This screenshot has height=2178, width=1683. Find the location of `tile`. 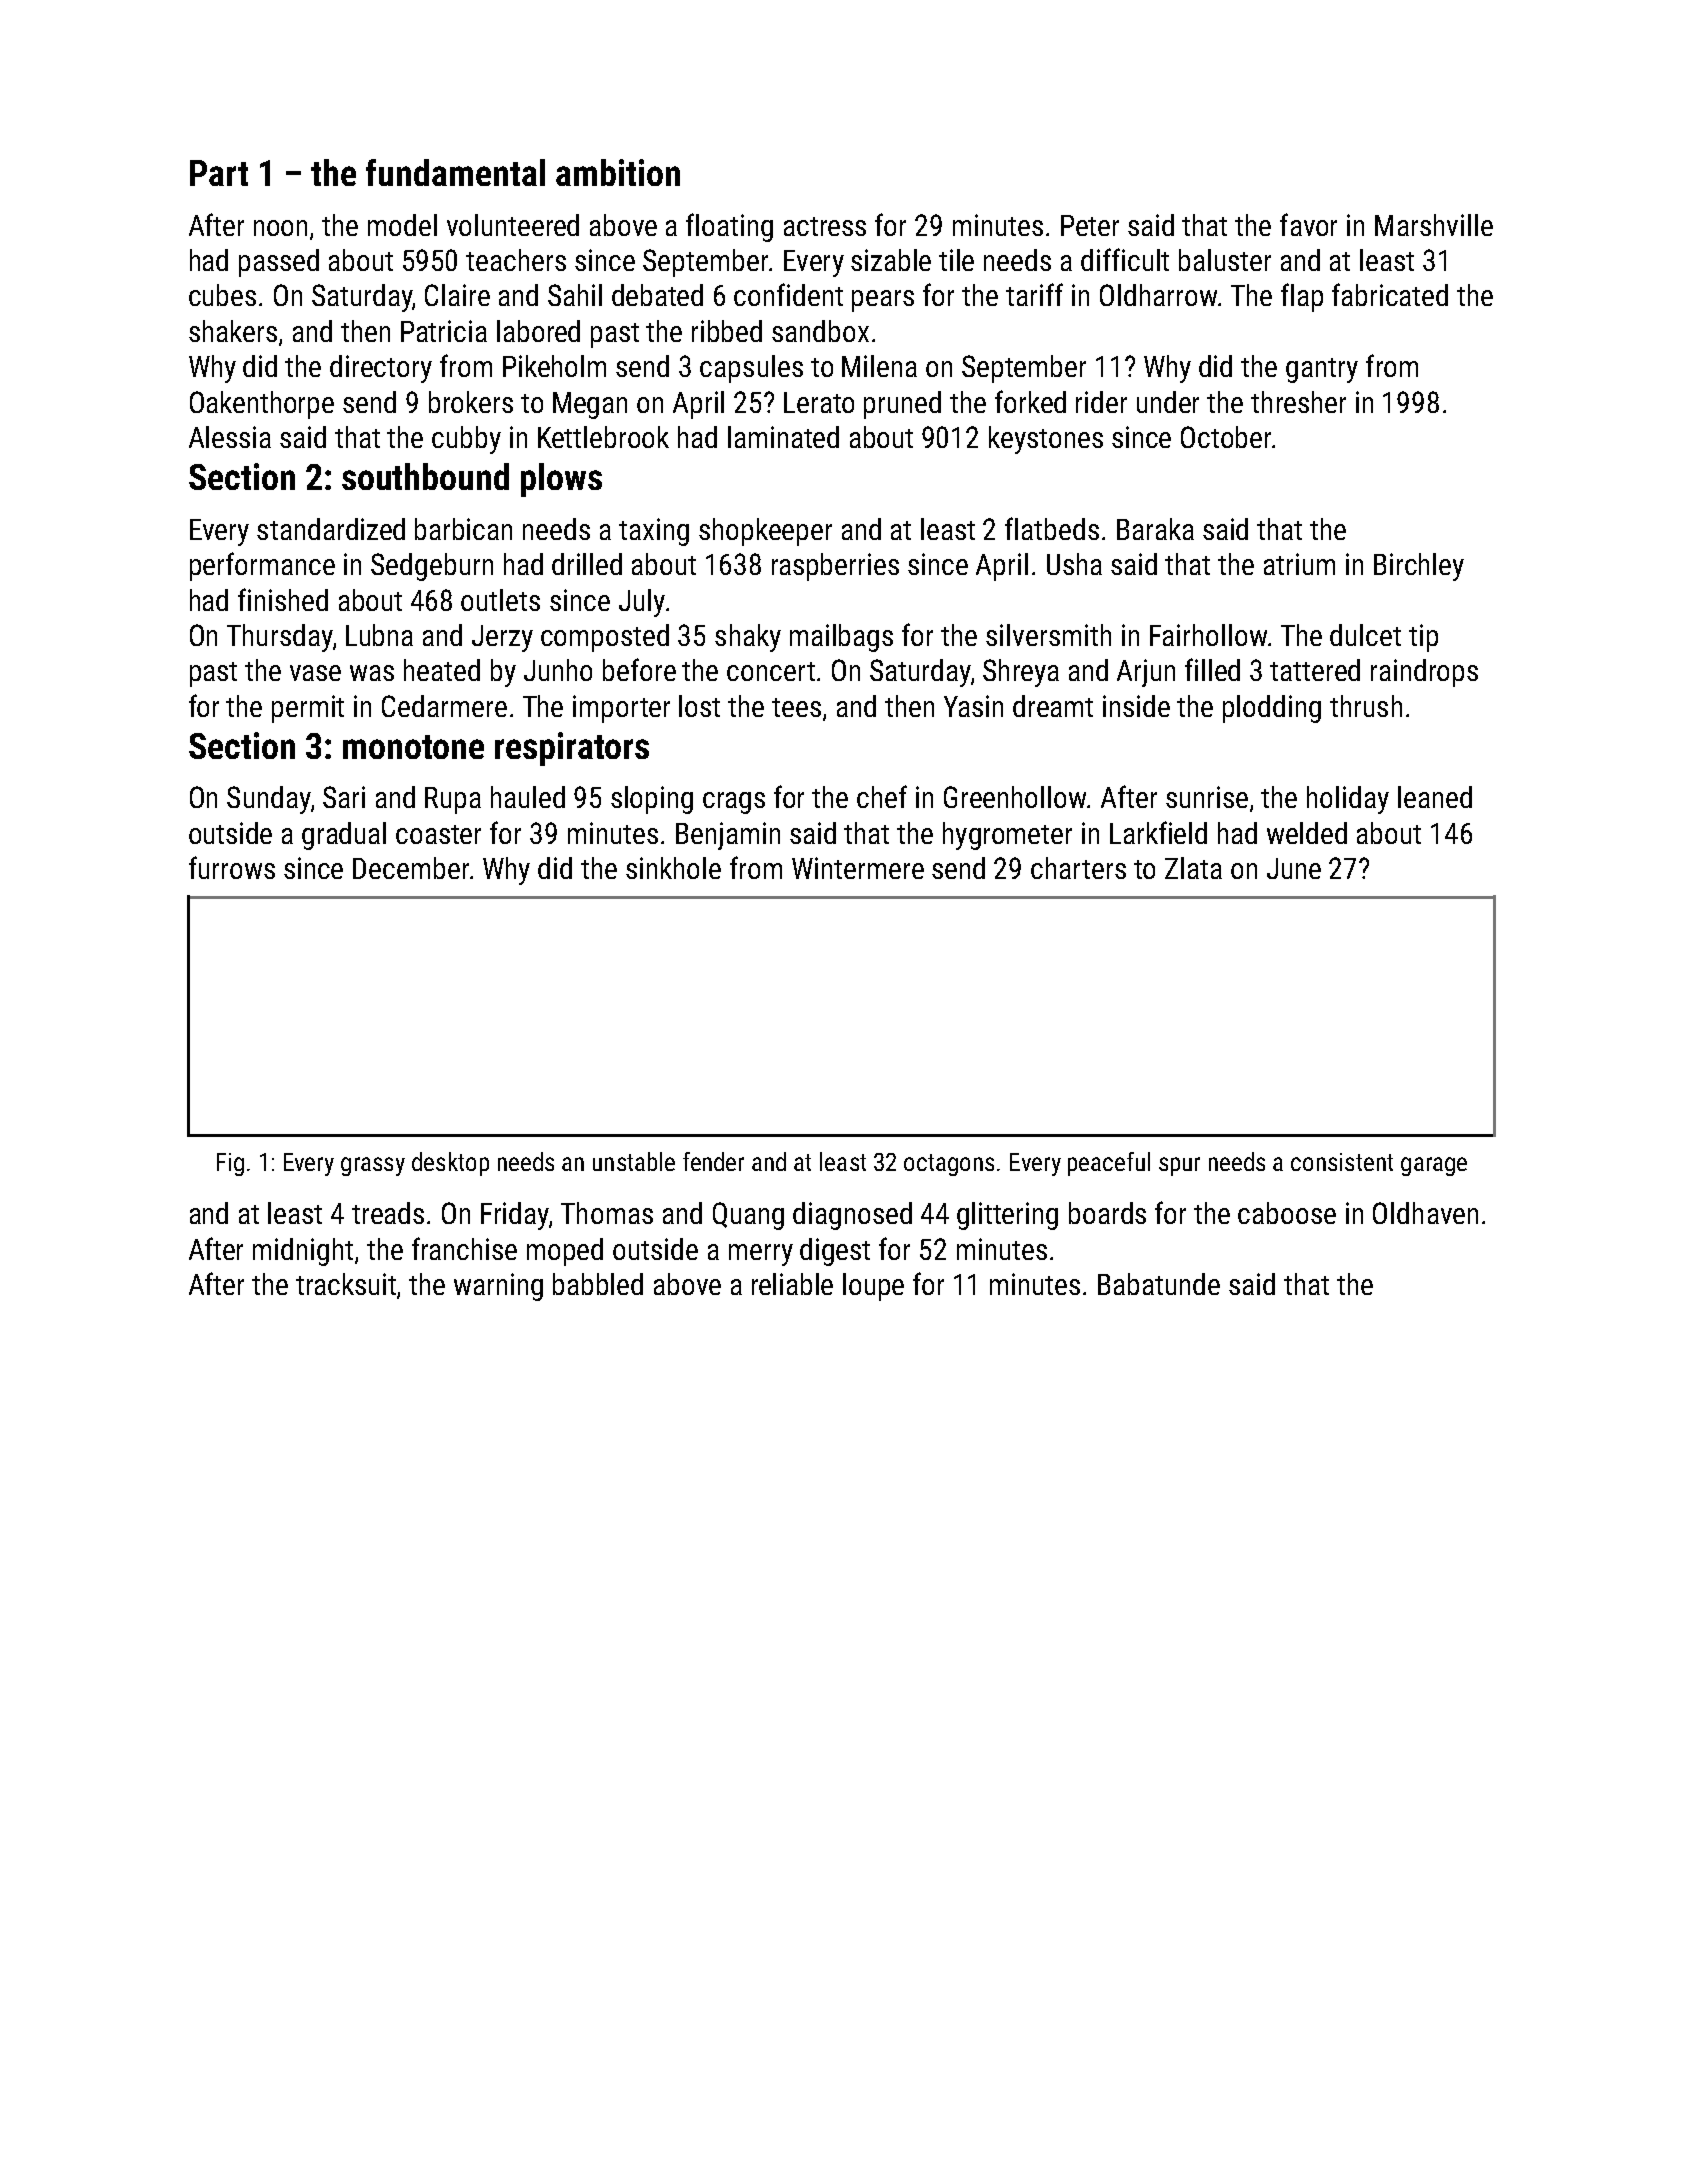

tile is located at coordinates (956, 260).
